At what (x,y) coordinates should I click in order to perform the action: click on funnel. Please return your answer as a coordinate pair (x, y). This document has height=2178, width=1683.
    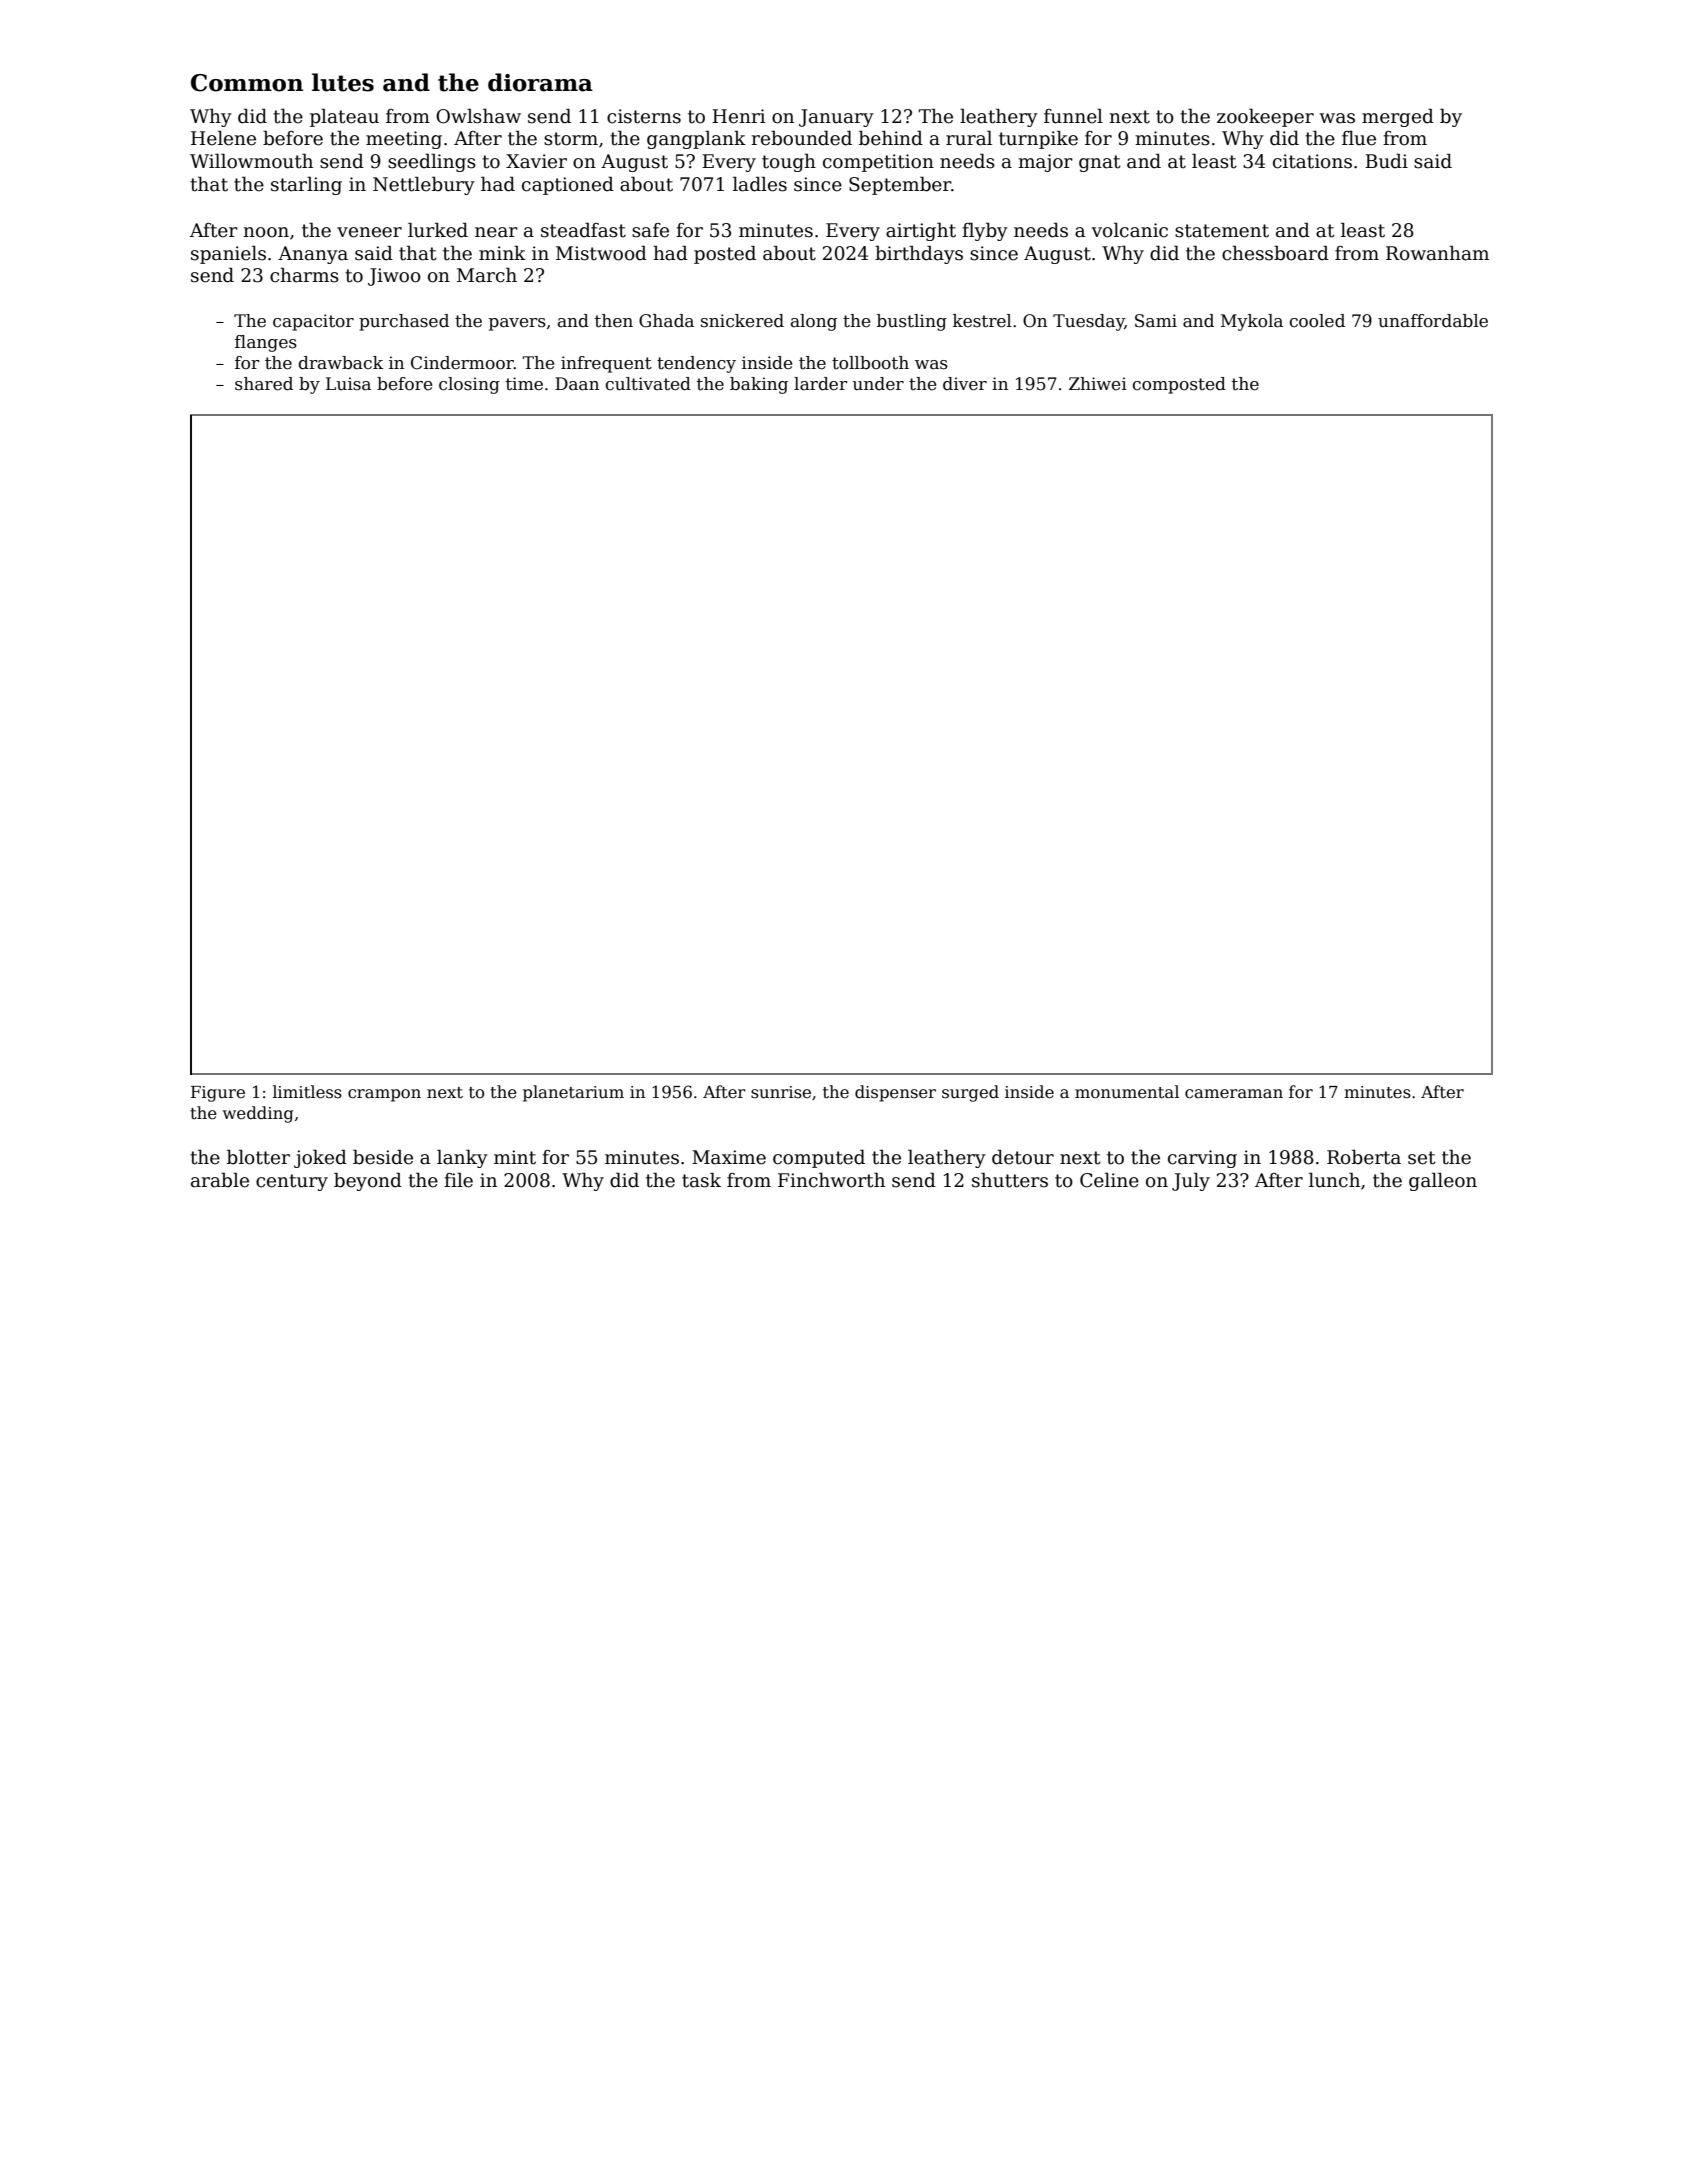
    Looking at the image, I should click on (1073, 116).
